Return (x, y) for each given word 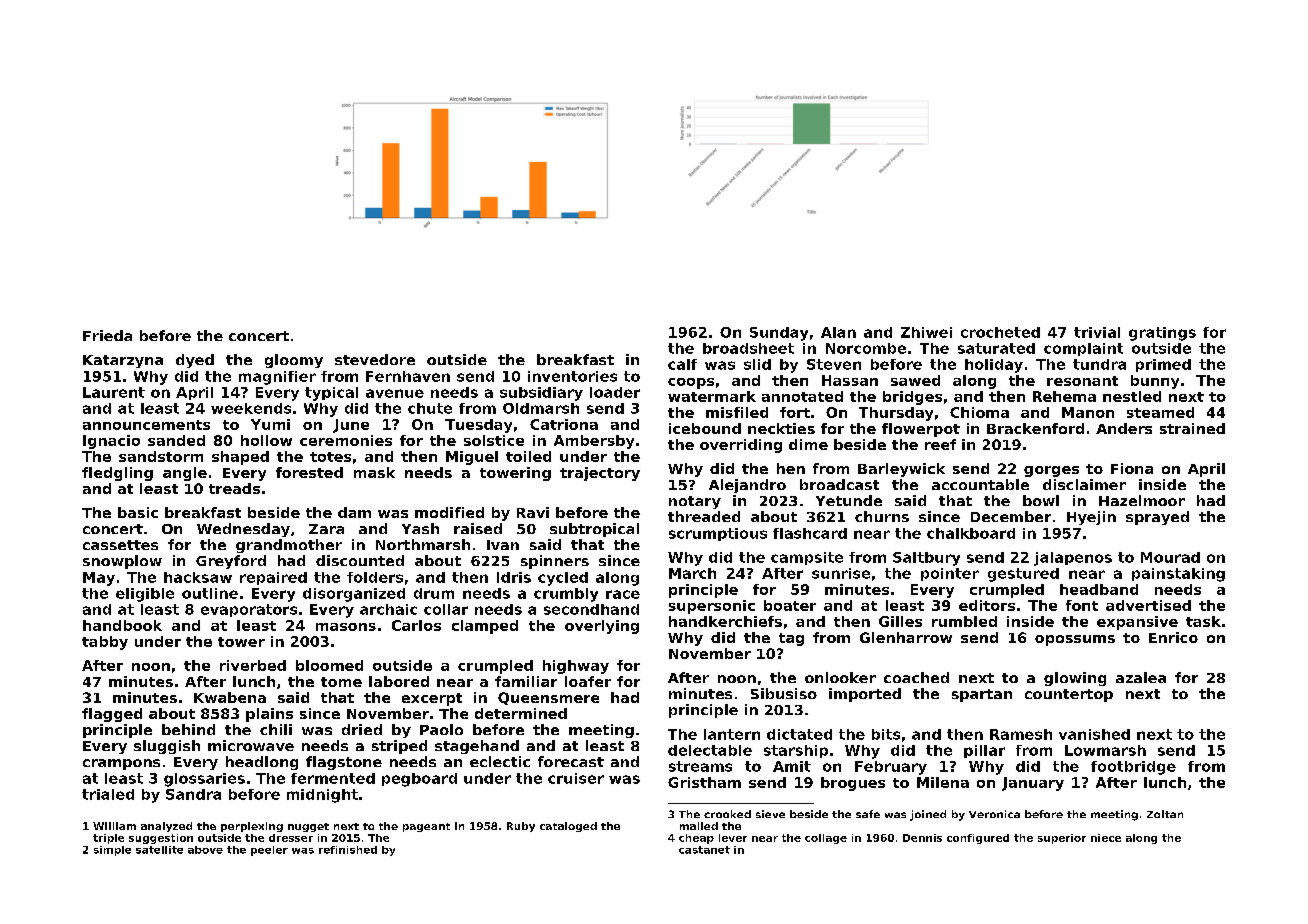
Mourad (1170, 557)
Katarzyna (123, 361)
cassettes (120, 545)
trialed (108, 794)
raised (478, 528)
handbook (122, 625)
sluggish (167, 747)
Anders (1124, 428)
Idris (514, 577)
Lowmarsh (1105, 750)
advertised (1148, 605)
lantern (732, 734)
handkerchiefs (725, 621)
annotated (802, 396)
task (1203, 621)
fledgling (117, 474)
